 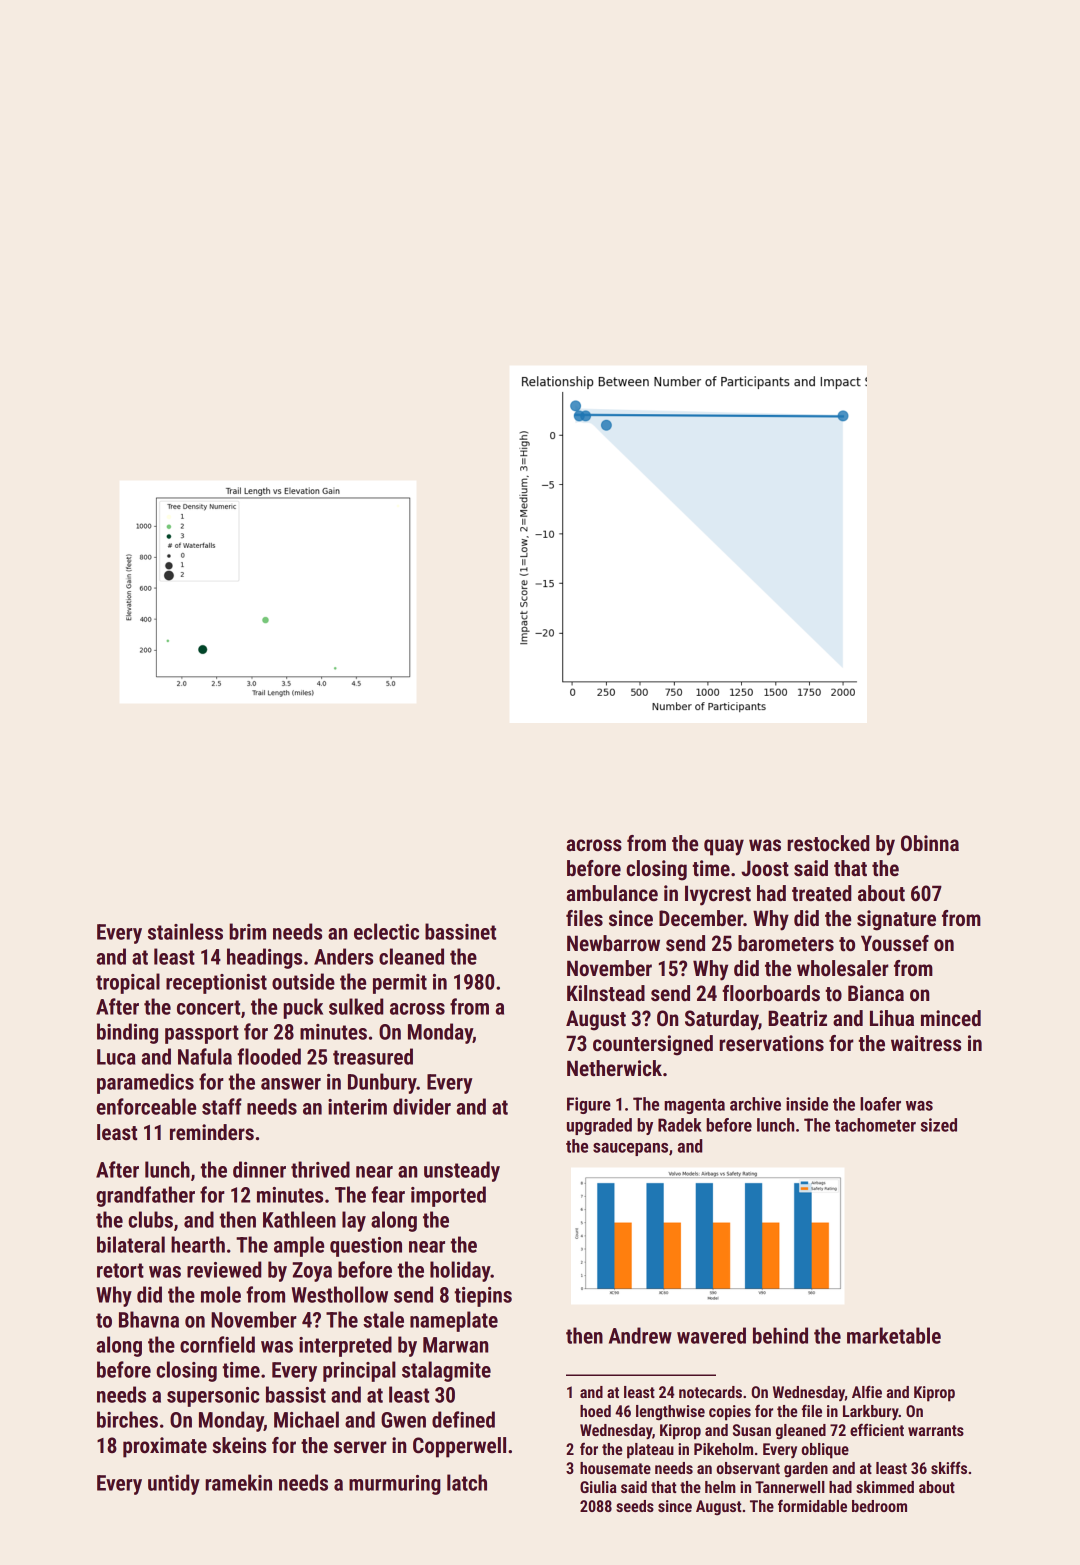 I want to click on brim, so click(x=247, y=931).
